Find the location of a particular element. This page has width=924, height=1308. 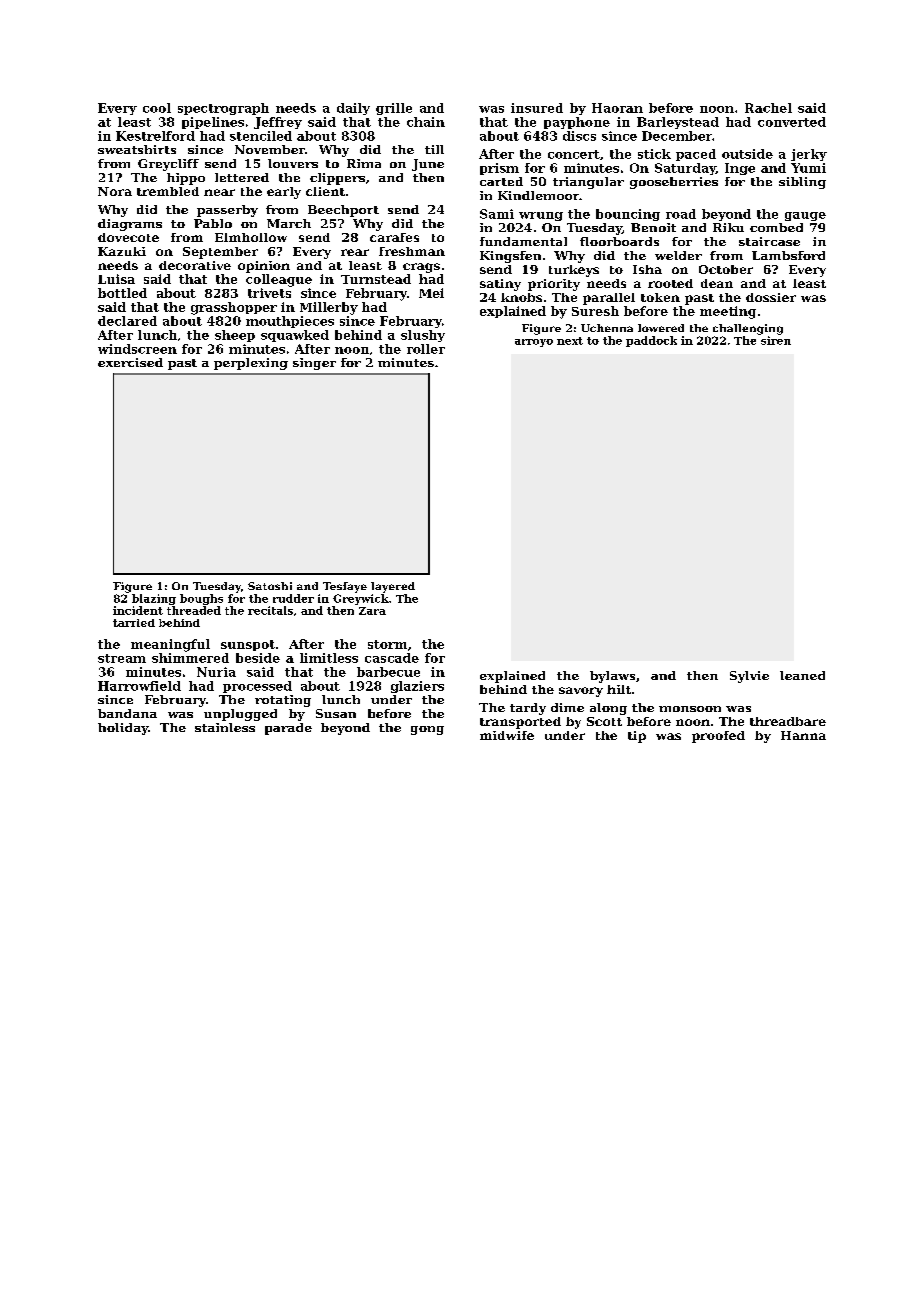

exercised is located at coordinates (130, 362).
